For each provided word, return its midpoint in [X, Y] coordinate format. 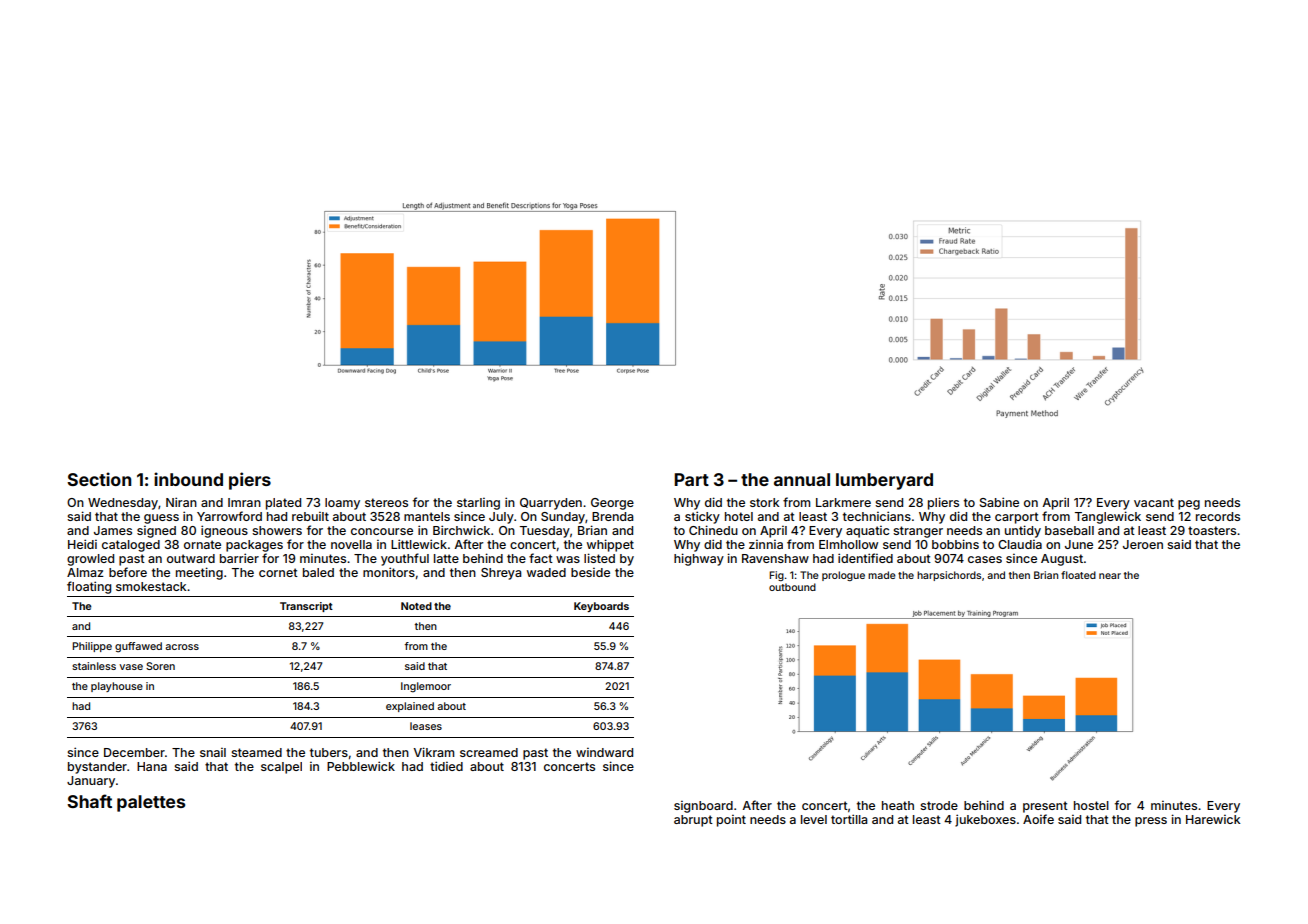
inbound [188, 479]
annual [802, 479]
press [1151, 822]
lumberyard [884, 481]
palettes [151, 803]
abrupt [693, 821]
